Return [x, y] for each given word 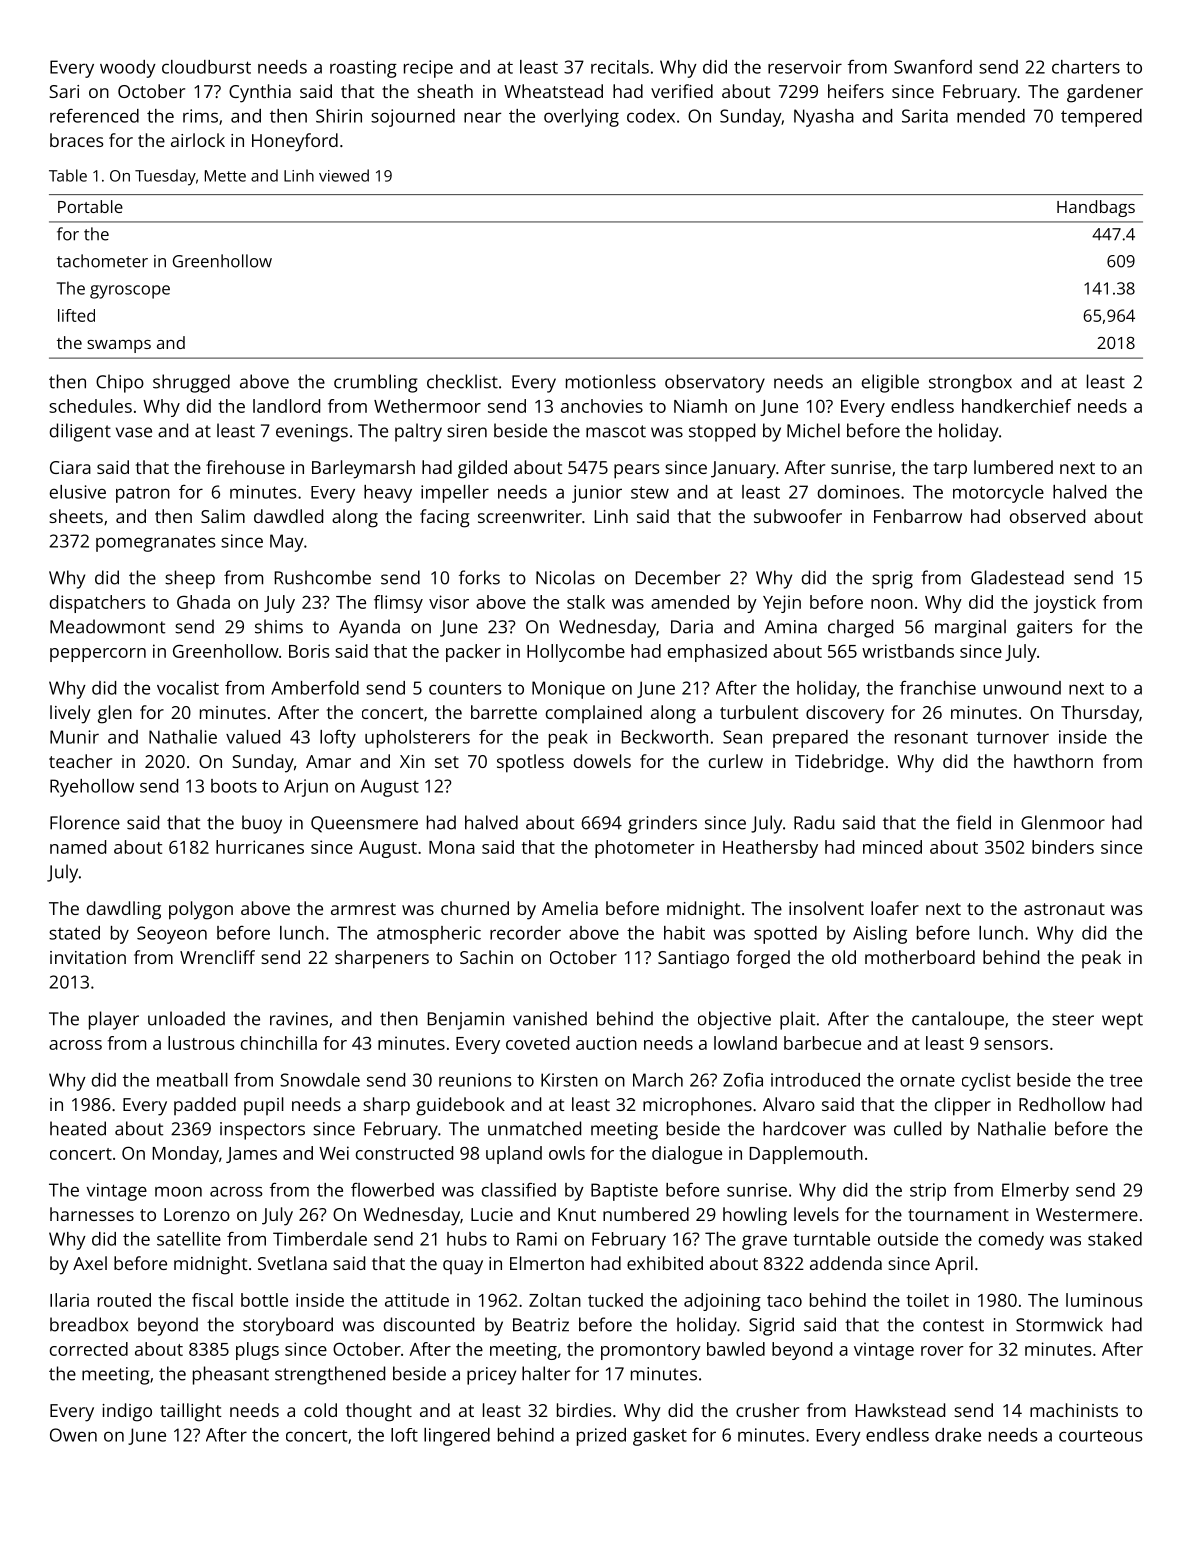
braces [77, 140]
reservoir [805, 67]
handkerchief [1016, 406]
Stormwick [1059, 1324]
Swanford [933, 66]
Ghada [203, 602]
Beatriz [541, 1325]
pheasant [231, 1375]
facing [445, 518]
